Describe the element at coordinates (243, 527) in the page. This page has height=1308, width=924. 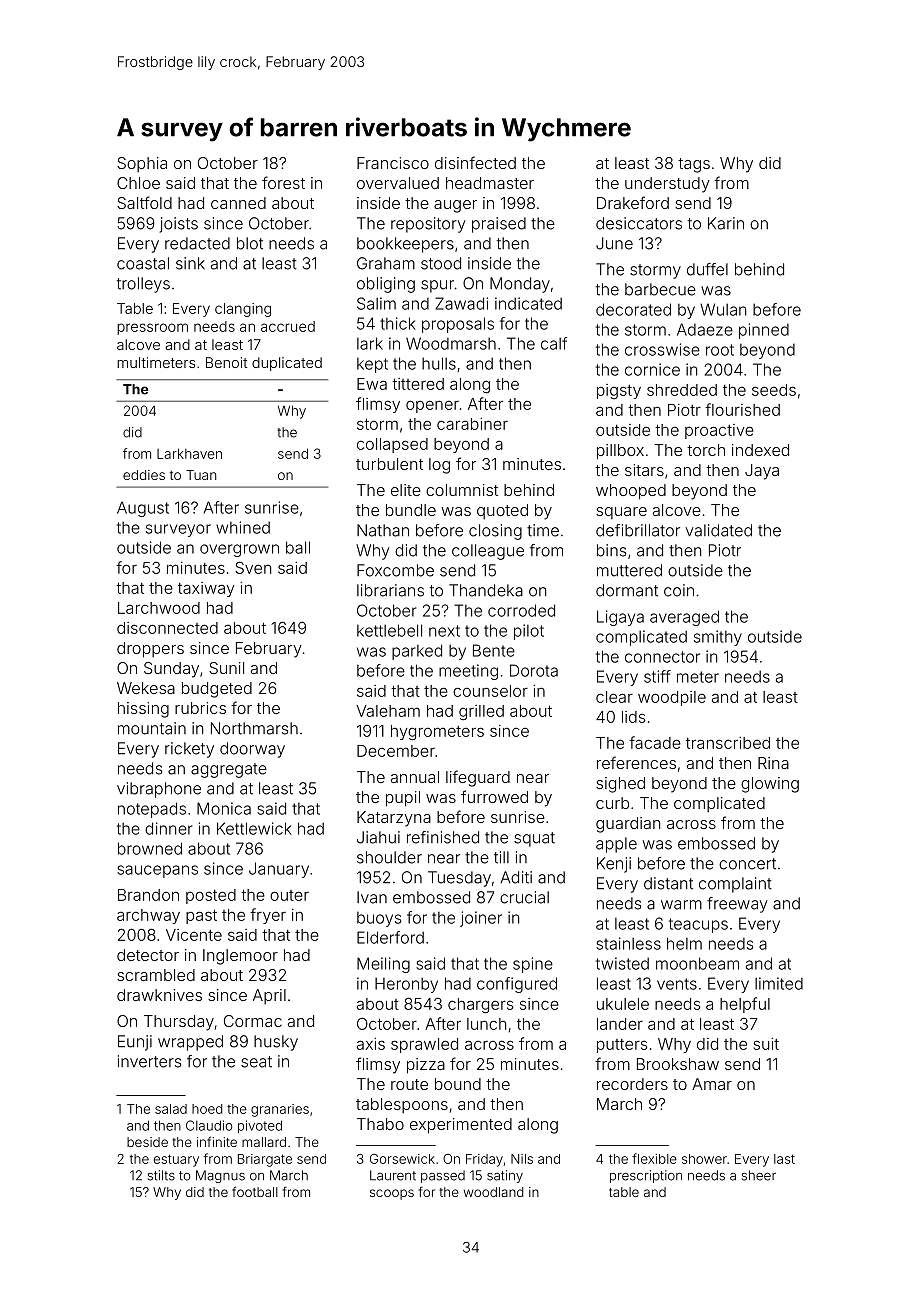
I see `whined` at that location.
